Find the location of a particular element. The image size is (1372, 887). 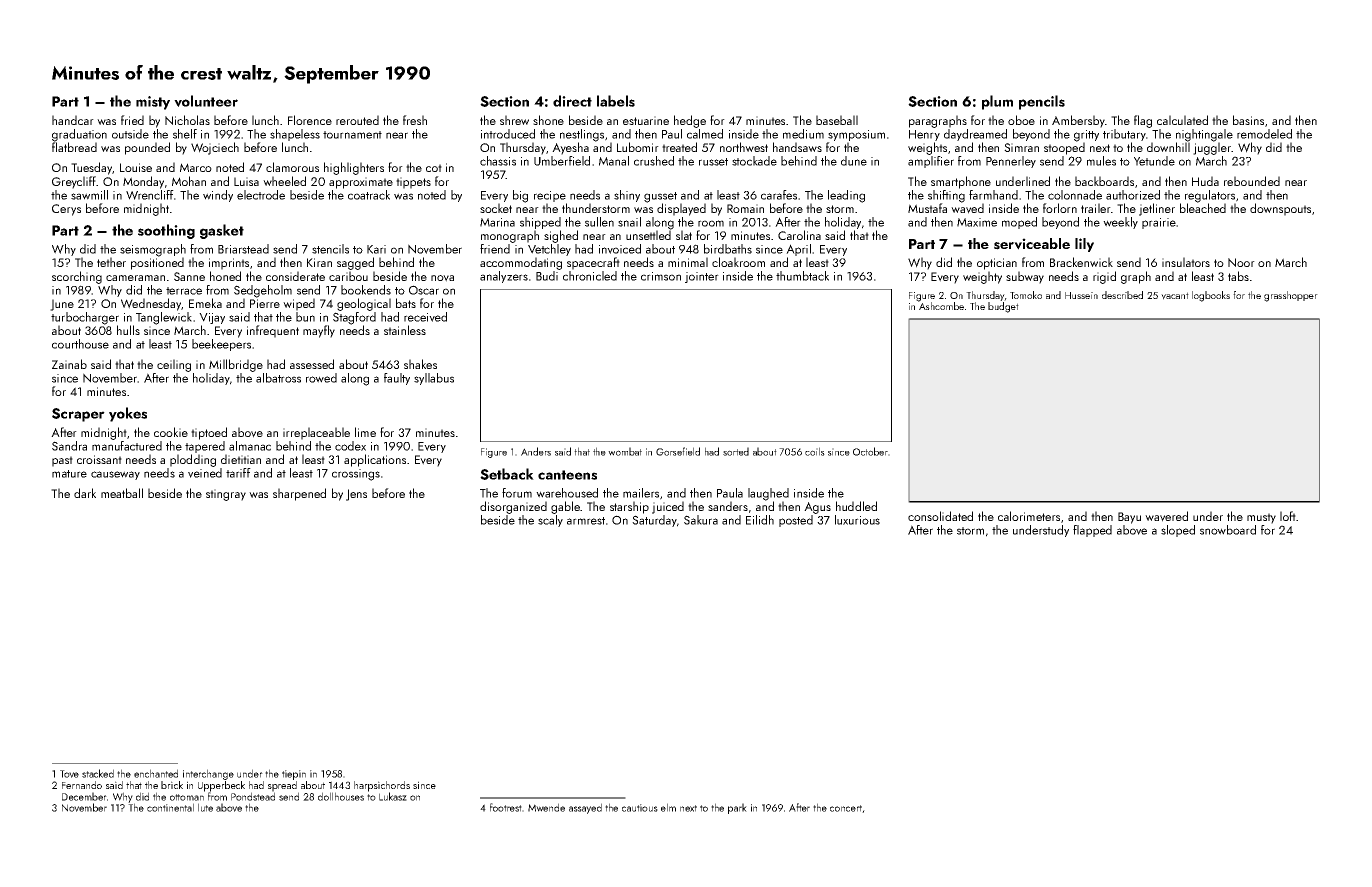

luxurious is located at coordinates (857, 520).
